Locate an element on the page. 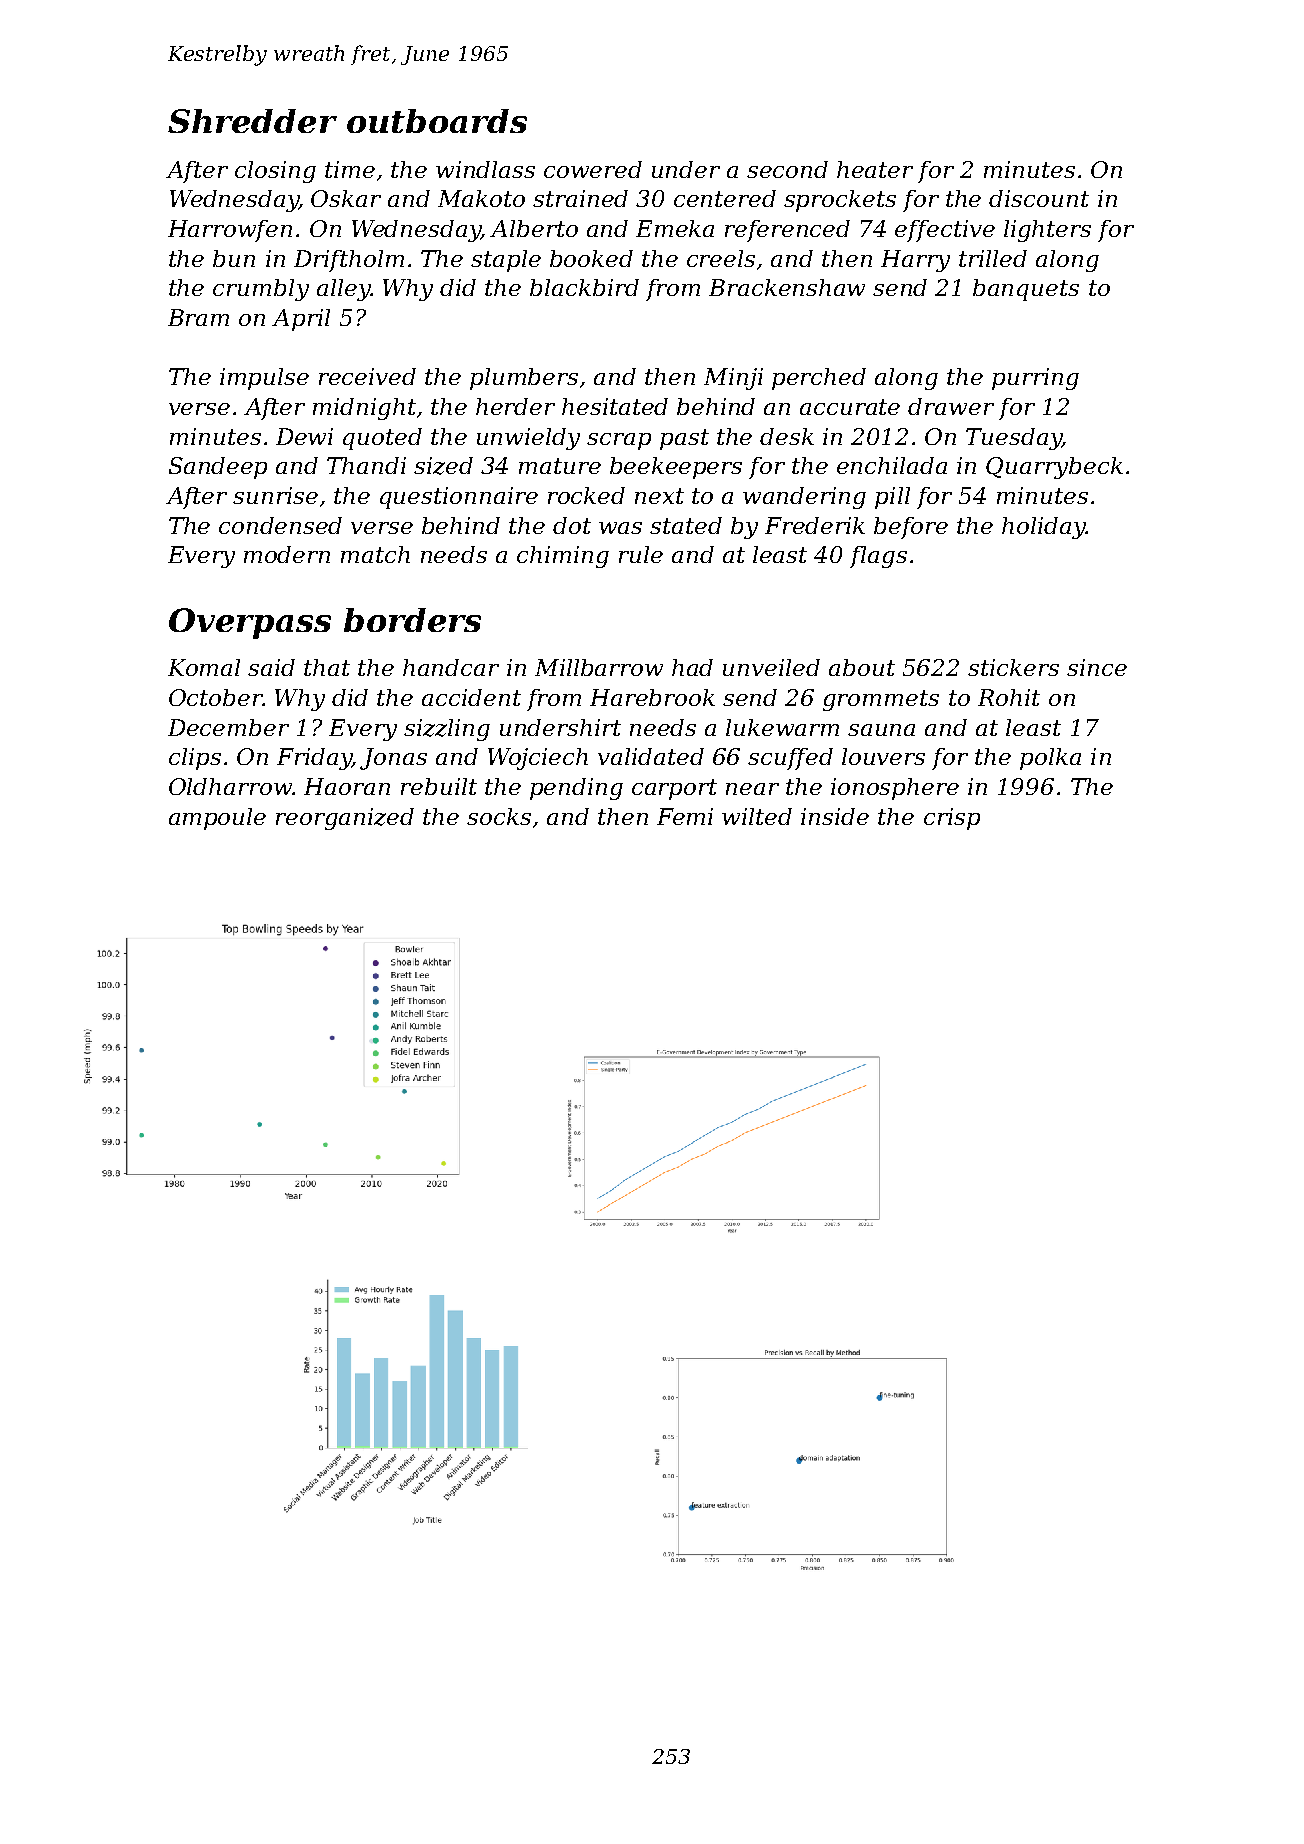 The width and height of the document is (1304, 1844). clips is located at coordinates (195, 759).
